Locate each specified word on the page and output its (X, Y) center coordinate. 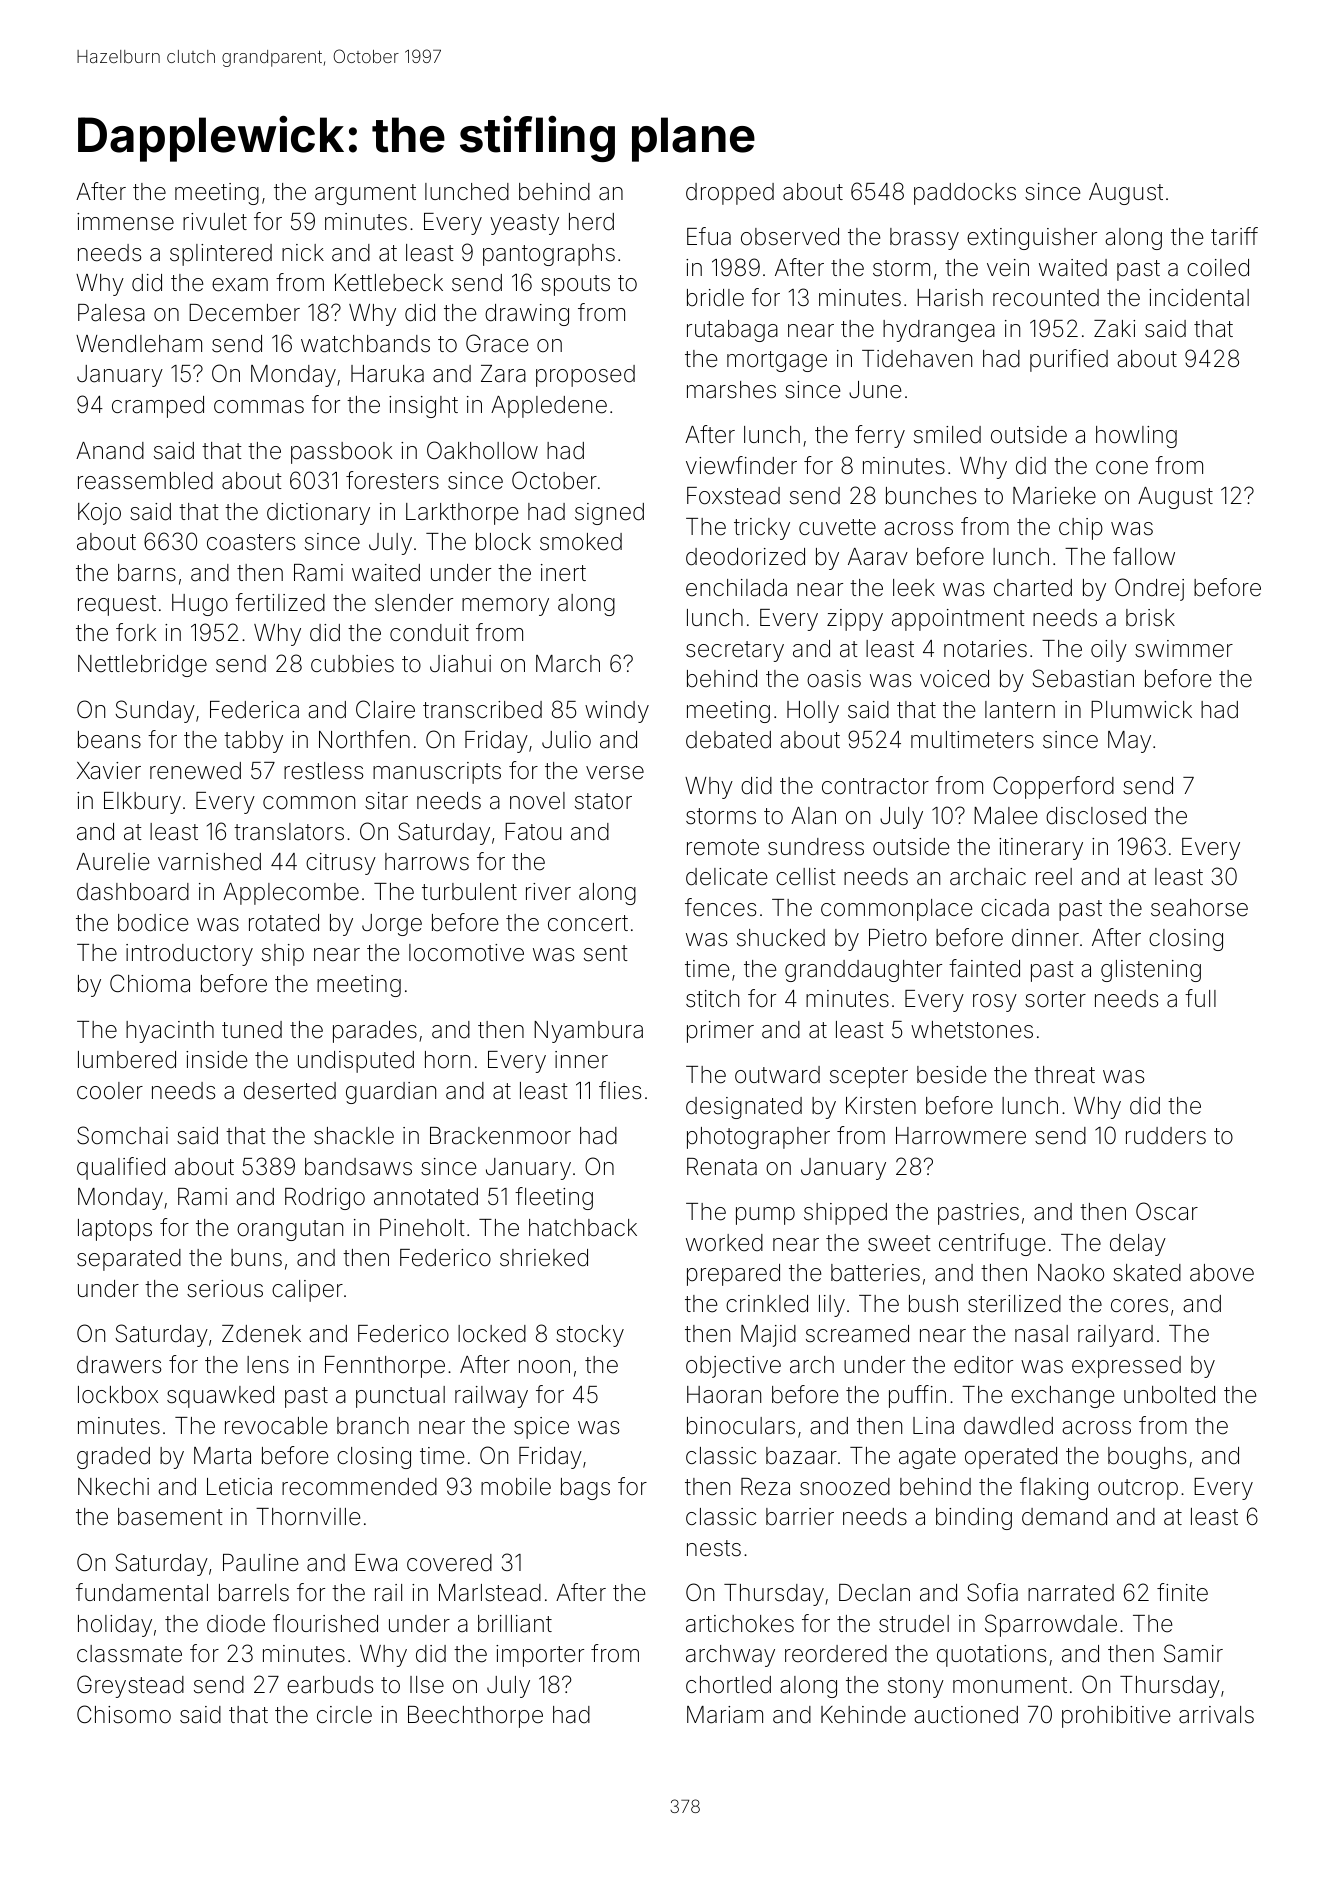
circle (344, 1715)
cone (1122, 468)
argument (365, 194)
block (503, 542)
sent (606, 953)
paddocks (965, 194)
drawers (119, 1365)
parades (375, 1032)
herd (591, 222)
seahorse (1199, 908)
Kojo (99, 514)
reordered (836, 1654)
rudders (1166, 1136)
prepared (733, 1275)
